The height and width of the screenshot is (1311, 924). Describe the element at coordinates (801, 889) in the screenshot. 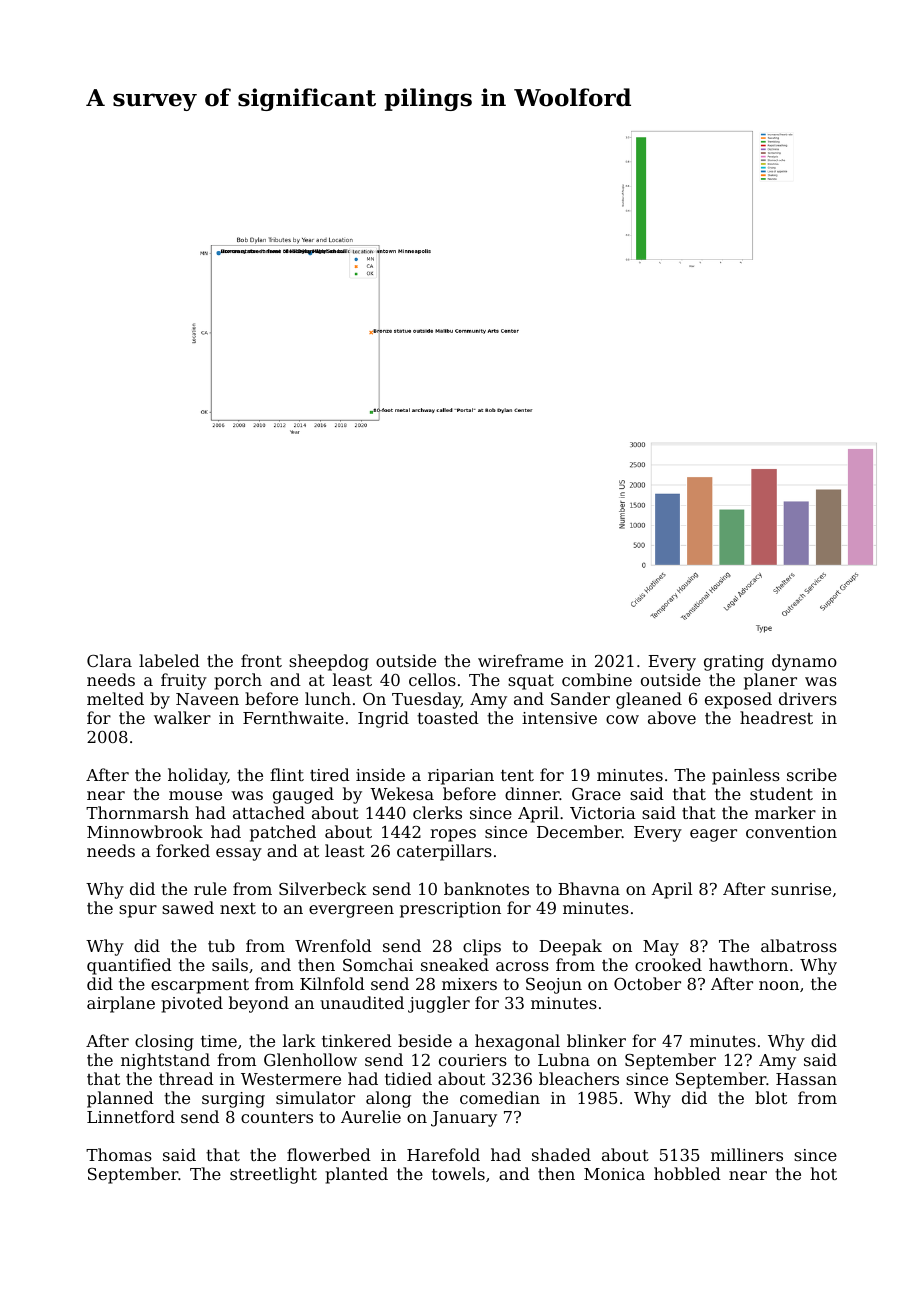

I see `sunrise` at that location.
